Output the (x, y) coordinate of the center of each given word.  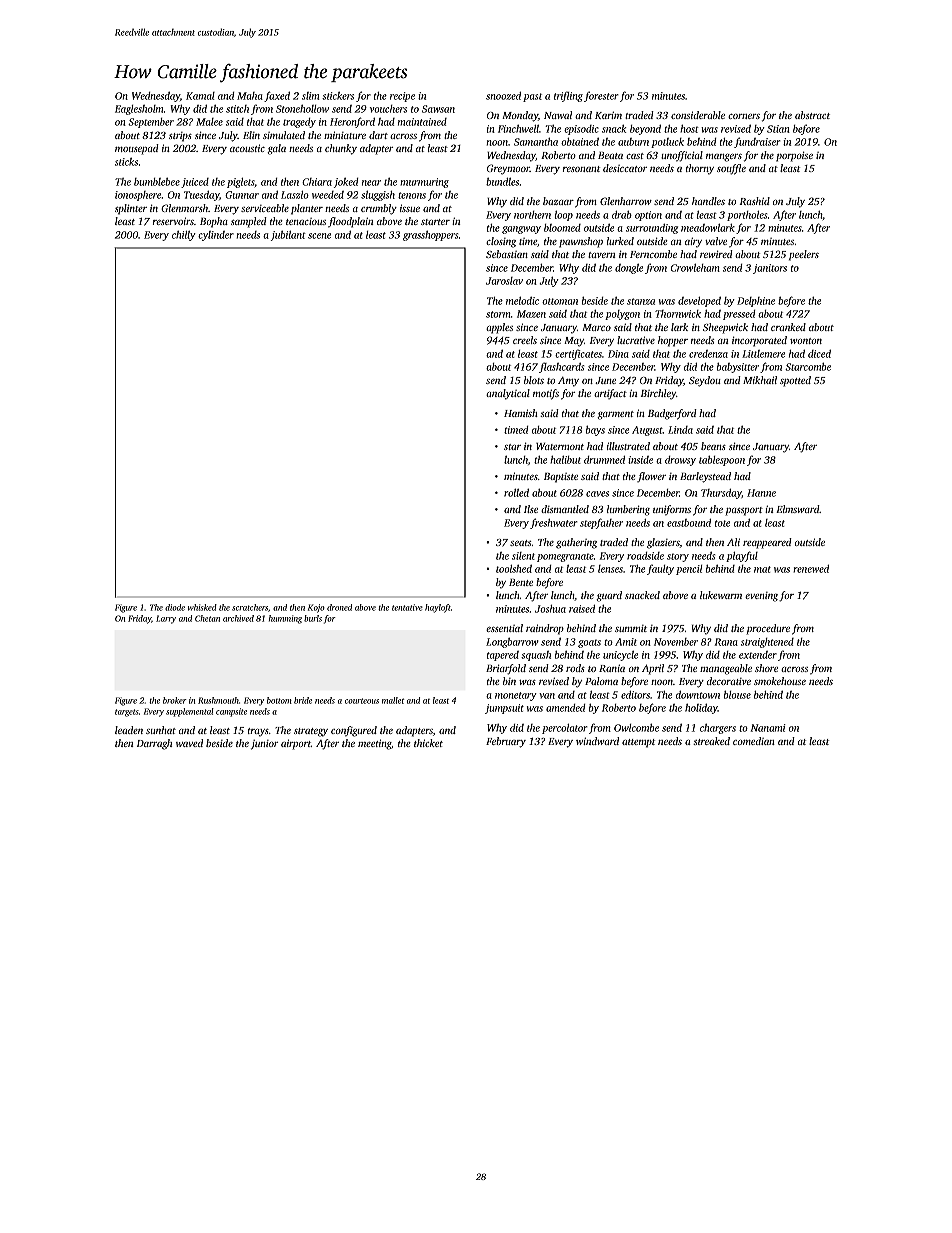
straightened (767, 643)
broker (175, 700)
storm (498, 314)
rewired (716, 254)
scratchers (250, 607)
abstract (812, 115)
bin (509, 681)
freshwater (554, 523)
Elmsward (798, 509)
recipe (402, 97)
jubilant (288, 235)
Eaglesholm (139, 110)
